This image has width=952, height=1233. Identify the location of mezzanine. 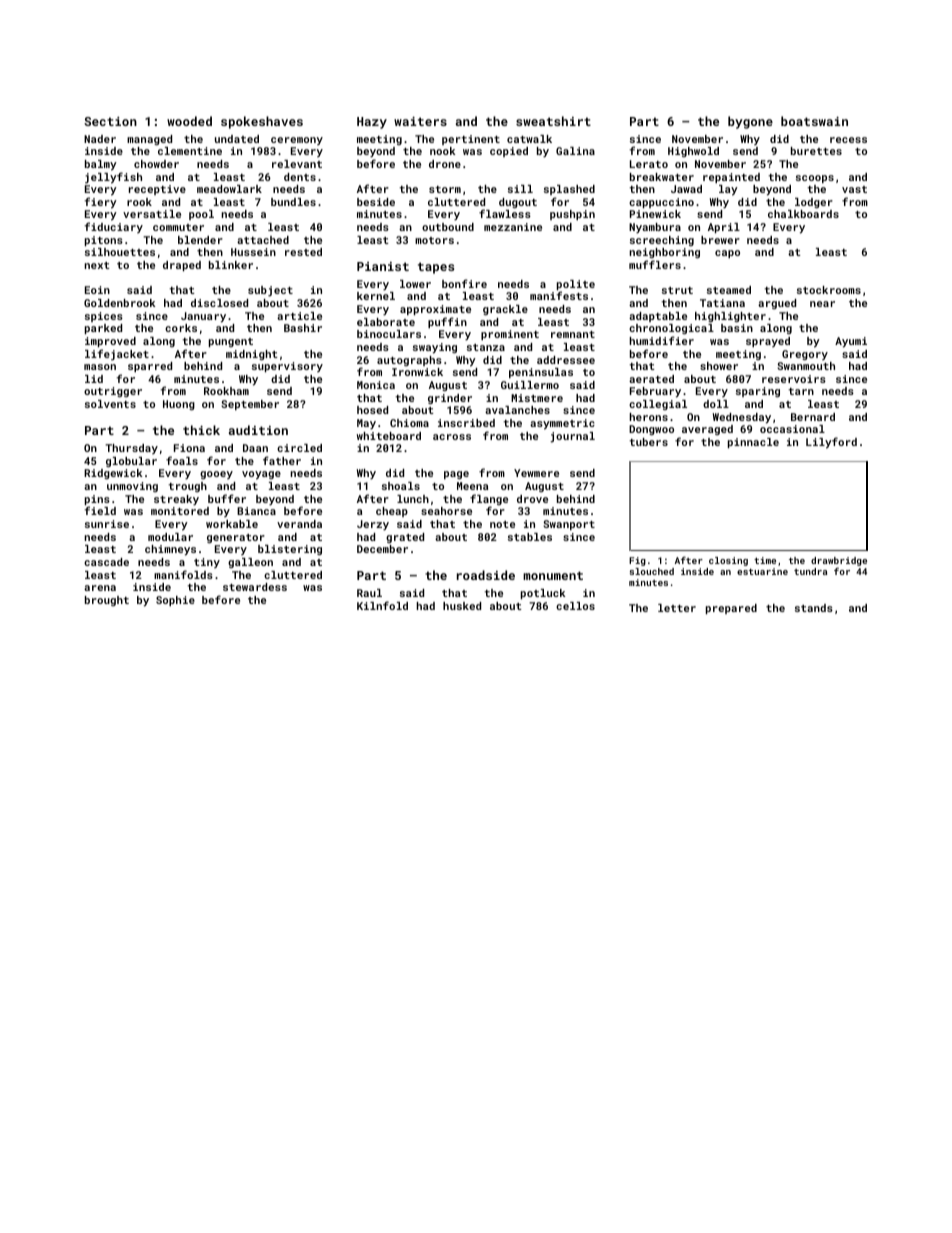
(513, 227).
